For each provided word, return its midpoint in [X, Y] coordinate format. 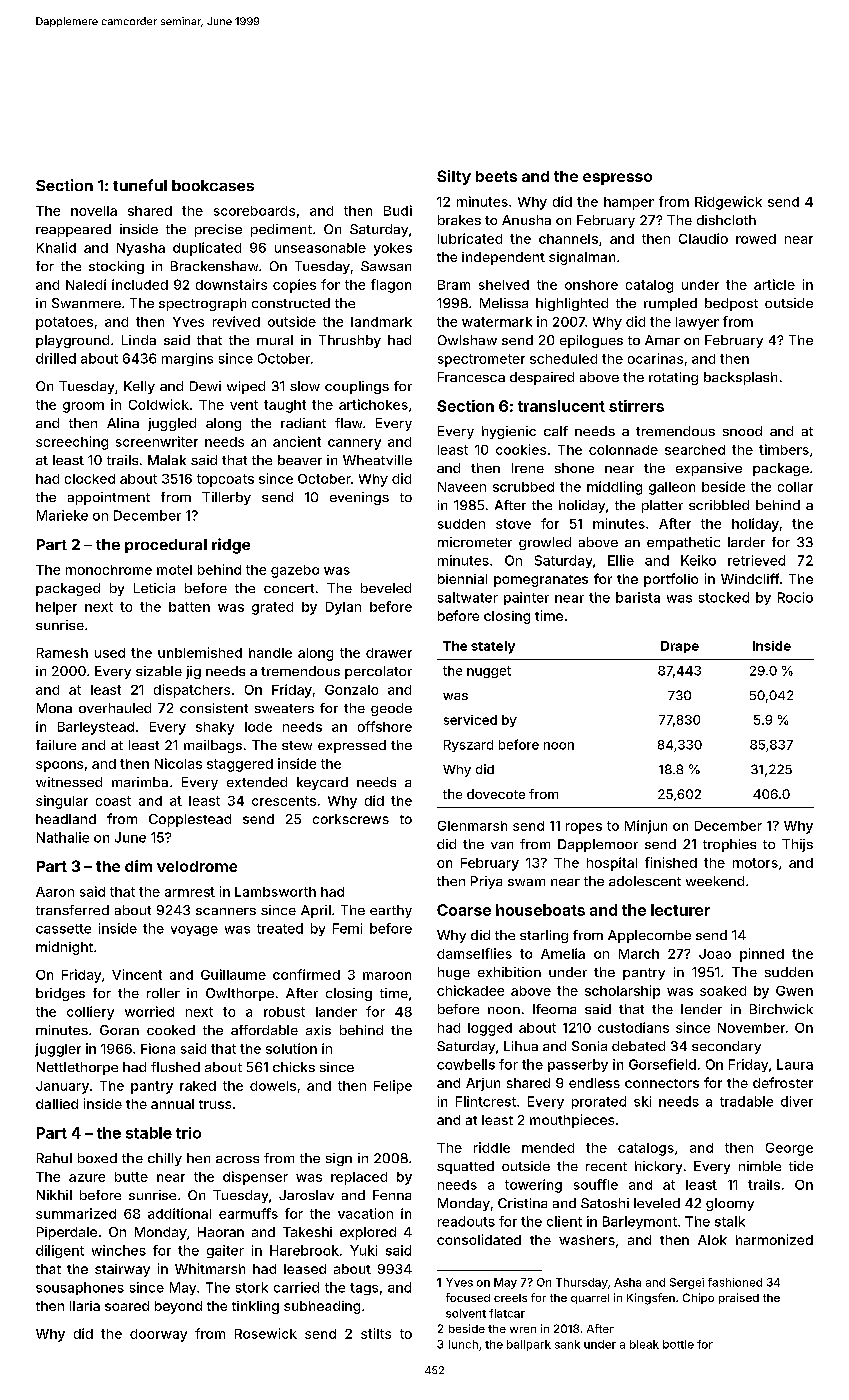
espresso [617, 179]
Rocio [795, 597]
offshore [385, 726]
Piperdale [67, 1233]
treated [280, 928]
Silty [454, 177]
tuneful [140, 185]
